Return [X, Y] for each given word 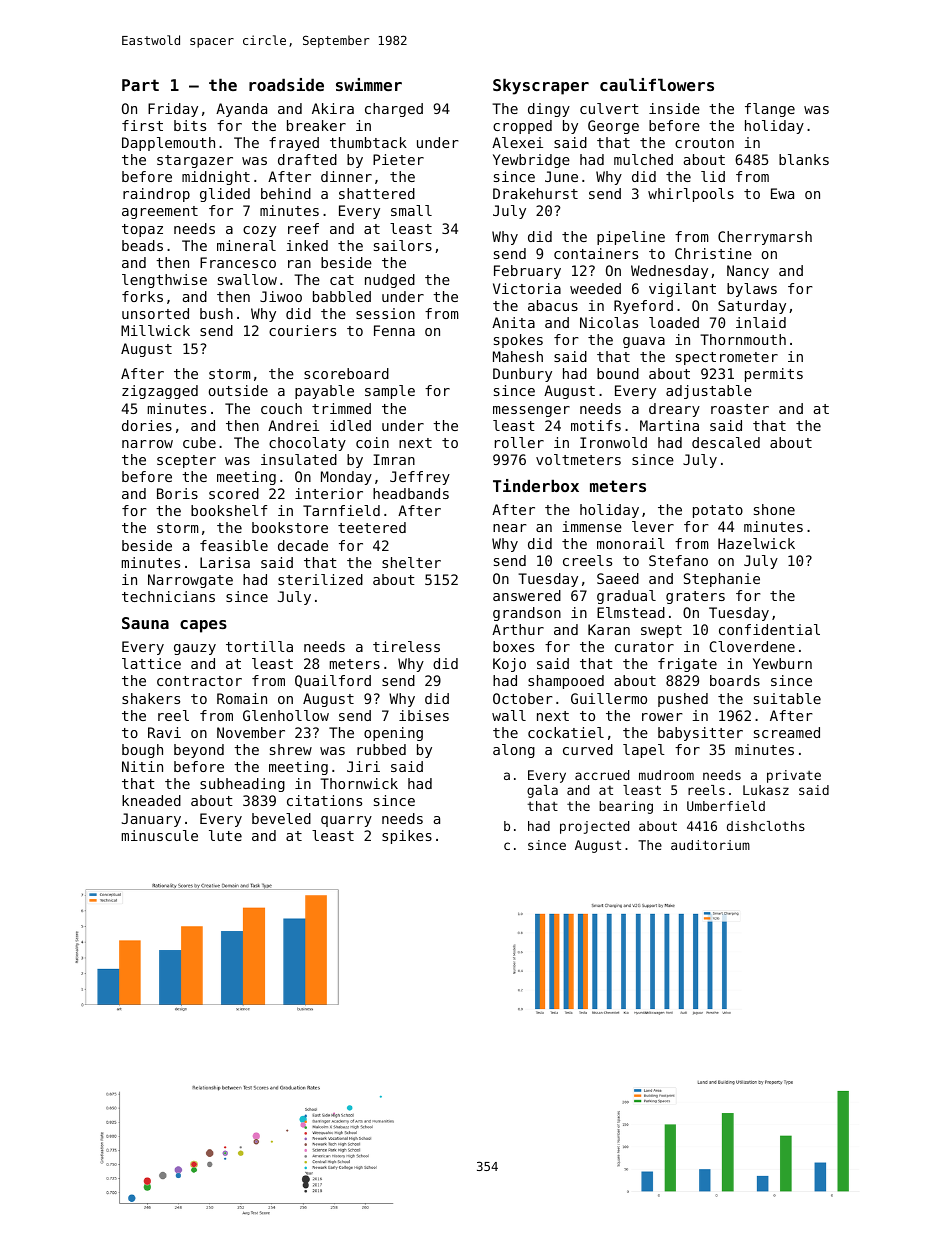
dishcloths [766, 826]
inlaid [761, 322]
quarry [346, 821]
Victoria [527, 288]
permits [774, 375]
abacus [553, 305]
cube [199, 442]
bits [190, 125]
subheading [242, 785]
